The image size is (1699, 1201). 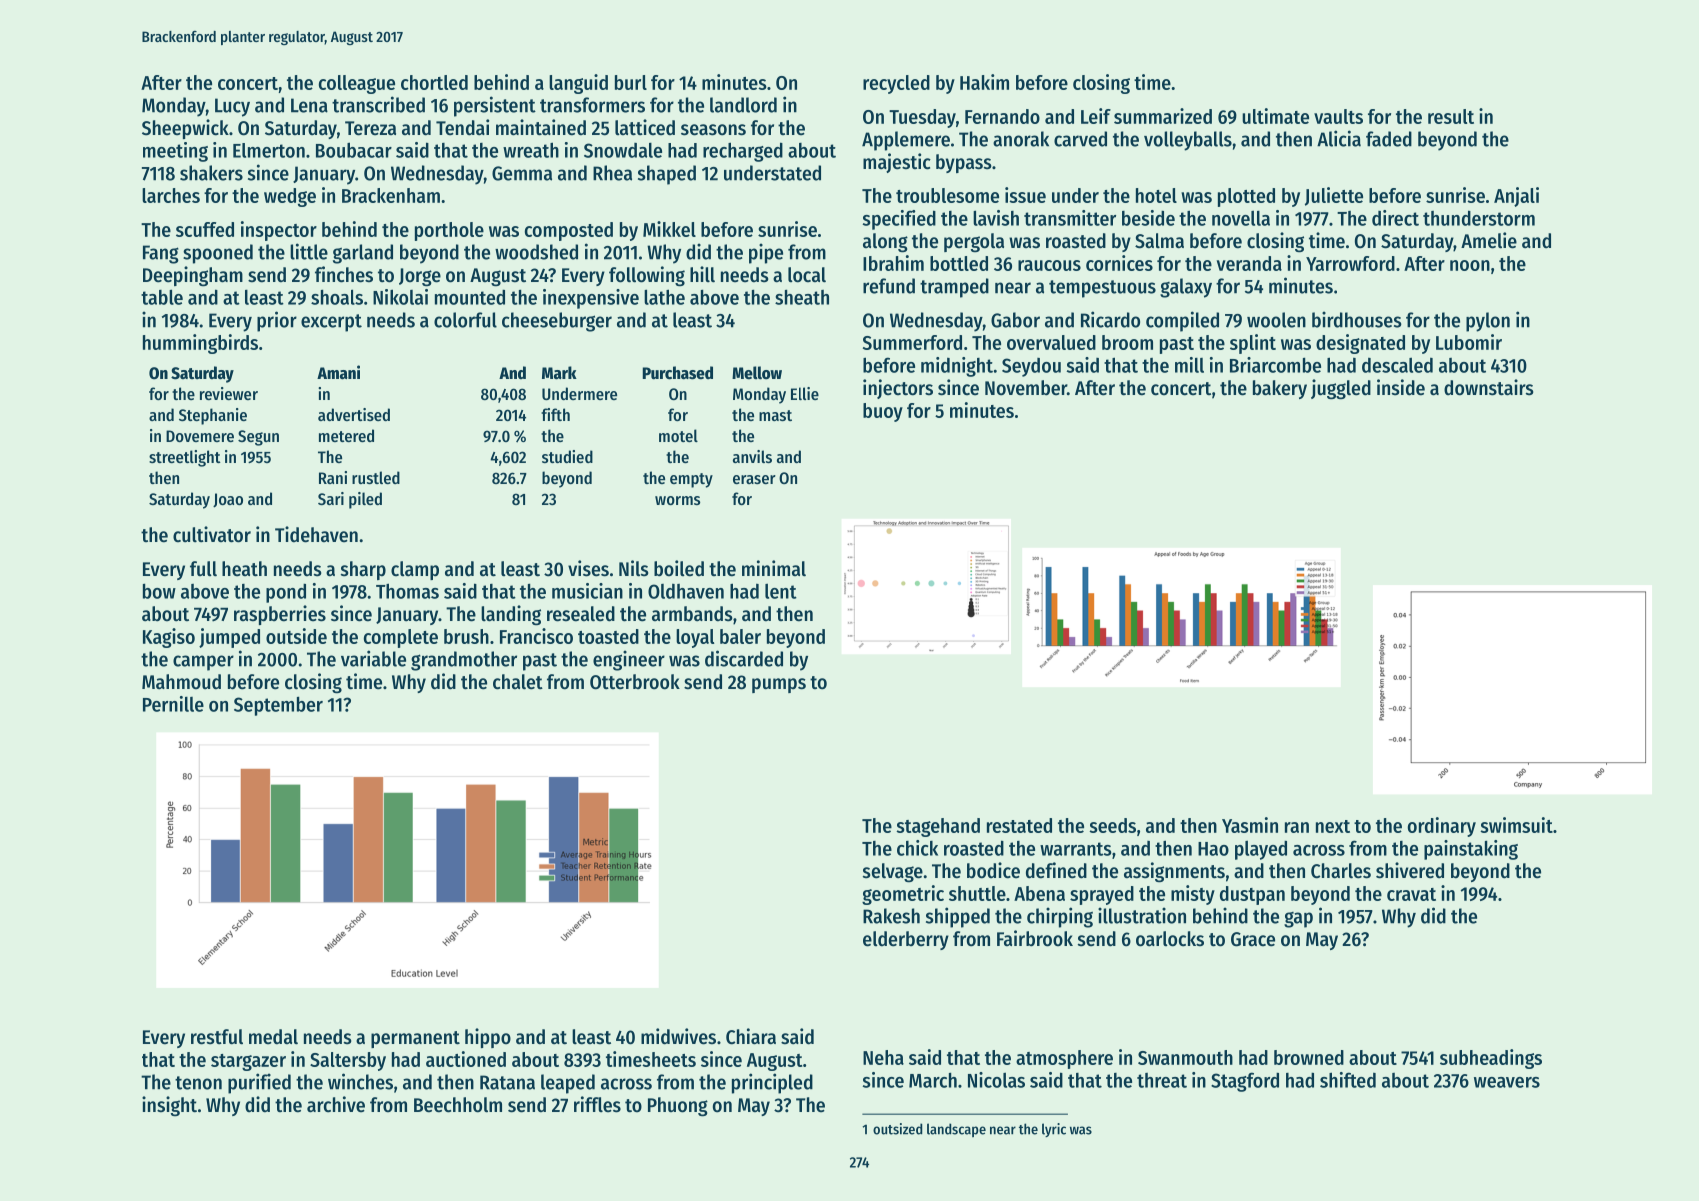 What do you see at coordinates (434, 82) in the page?
I see `chortled` at bounding box center [434, 82].
